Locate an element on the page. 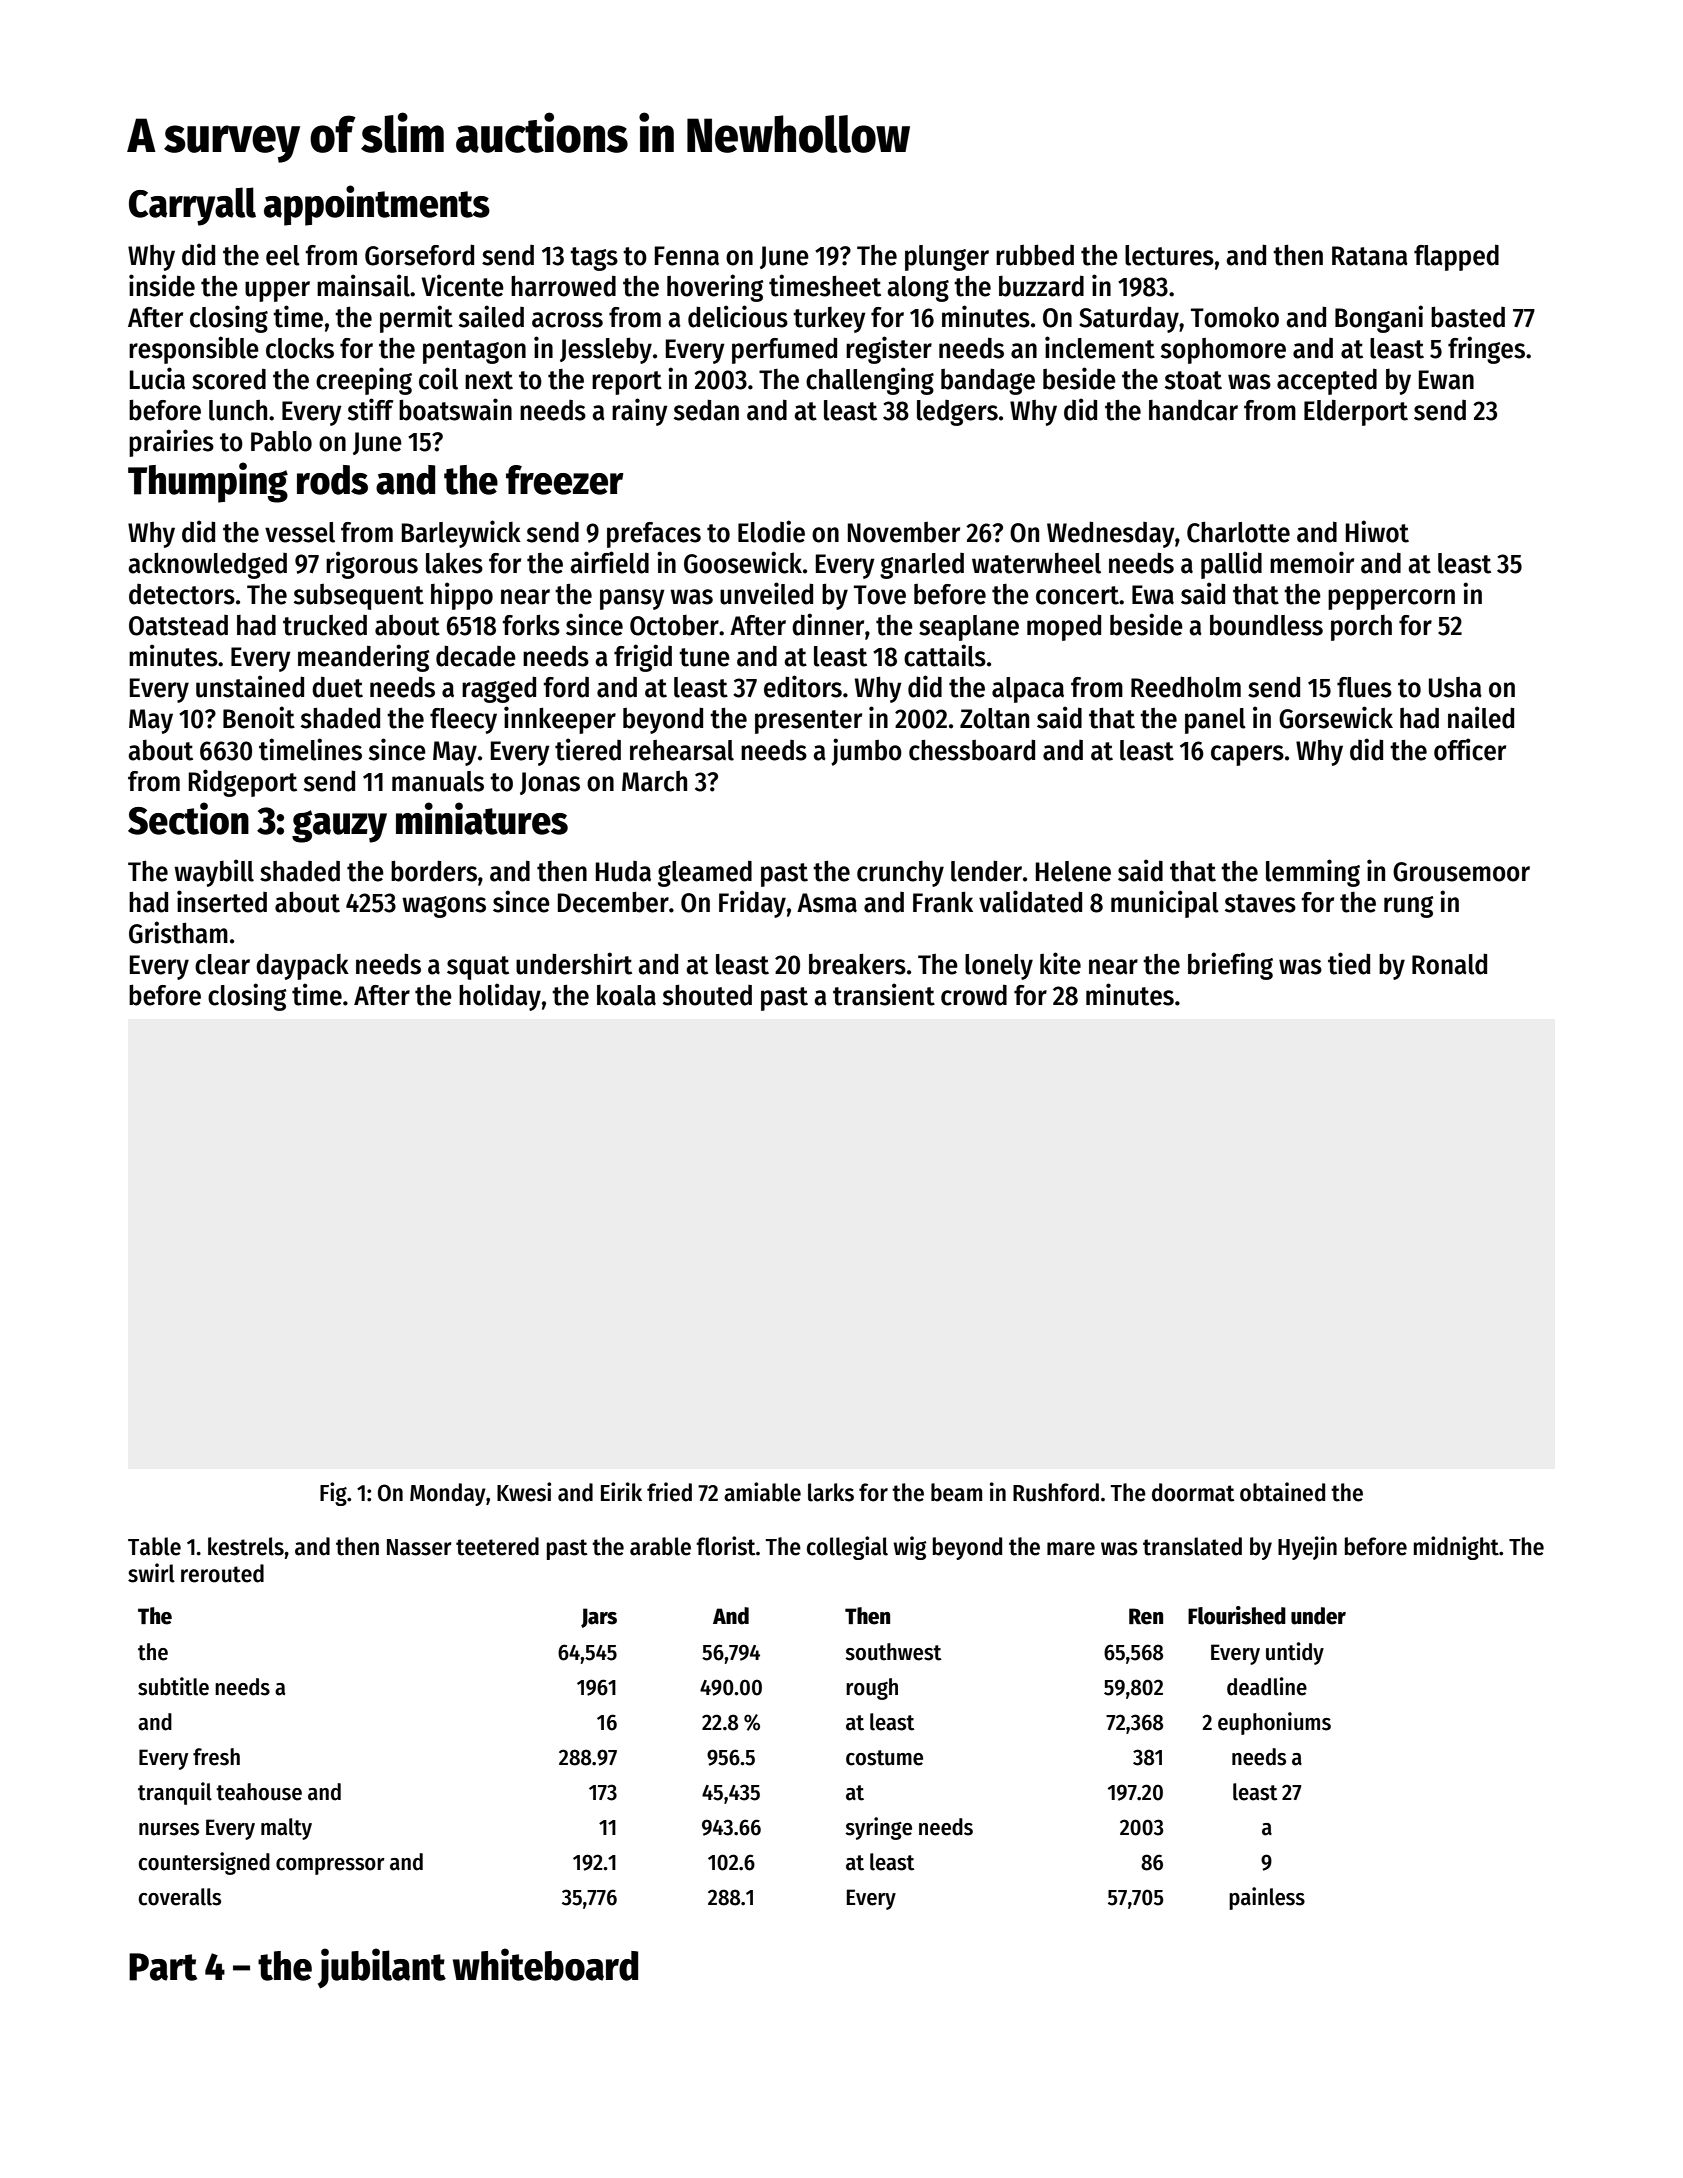 This document has width=1683, height=2178. briefing is located at coordinates (1230, 966).
